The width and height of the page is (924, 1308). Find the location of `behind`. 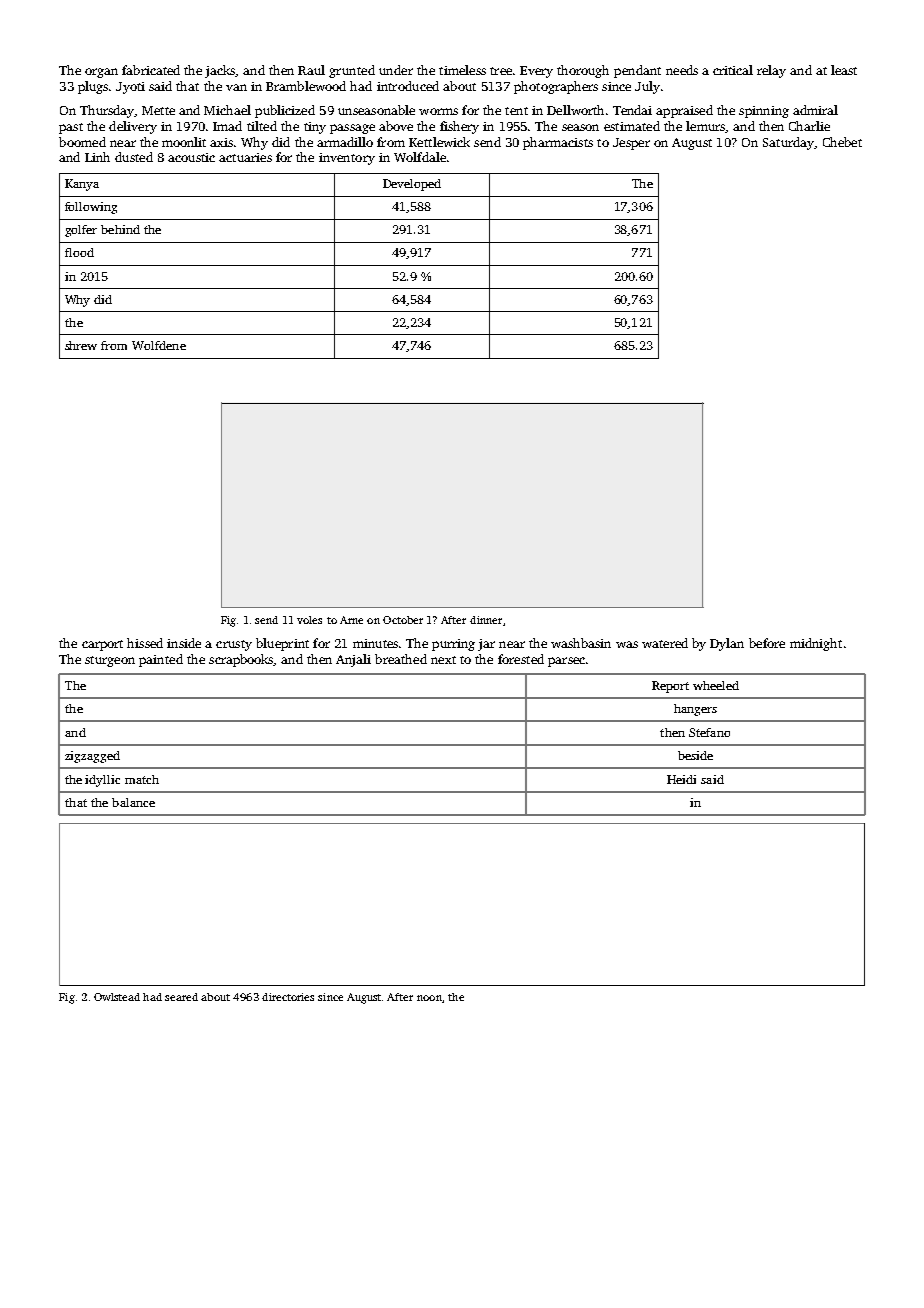

behind is located at coordinates (120, 229).
